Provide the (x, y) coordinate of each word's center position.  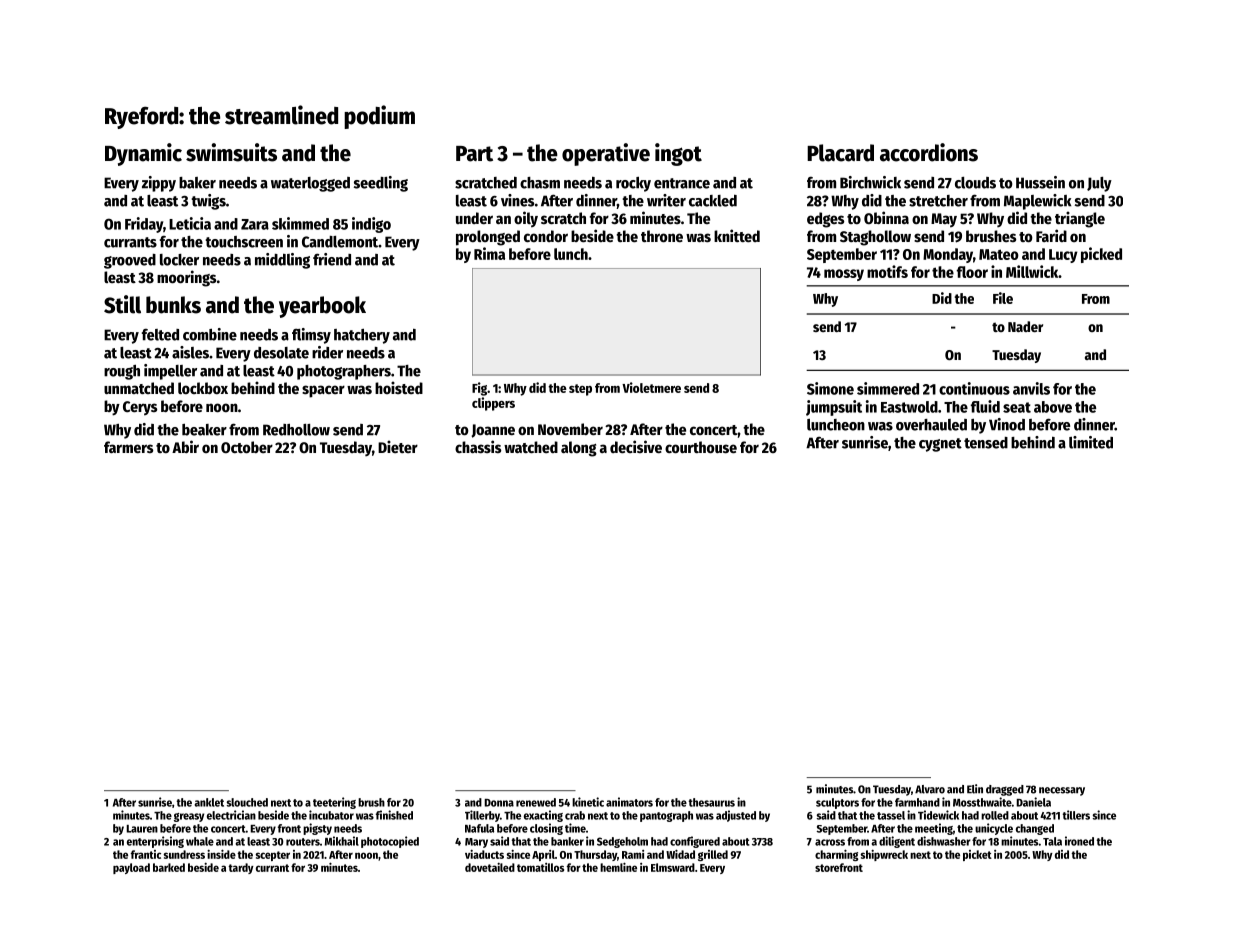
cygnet (940, 445)
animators (629, 802)
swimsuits (231, 152)
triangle (1080, 219)
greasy (189, 817)
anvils (1031, 388)
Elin (975, 789)
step (580, 390)
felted (160, 335)
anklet (209, 802)
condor (546, 236)
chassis (478, 446)
